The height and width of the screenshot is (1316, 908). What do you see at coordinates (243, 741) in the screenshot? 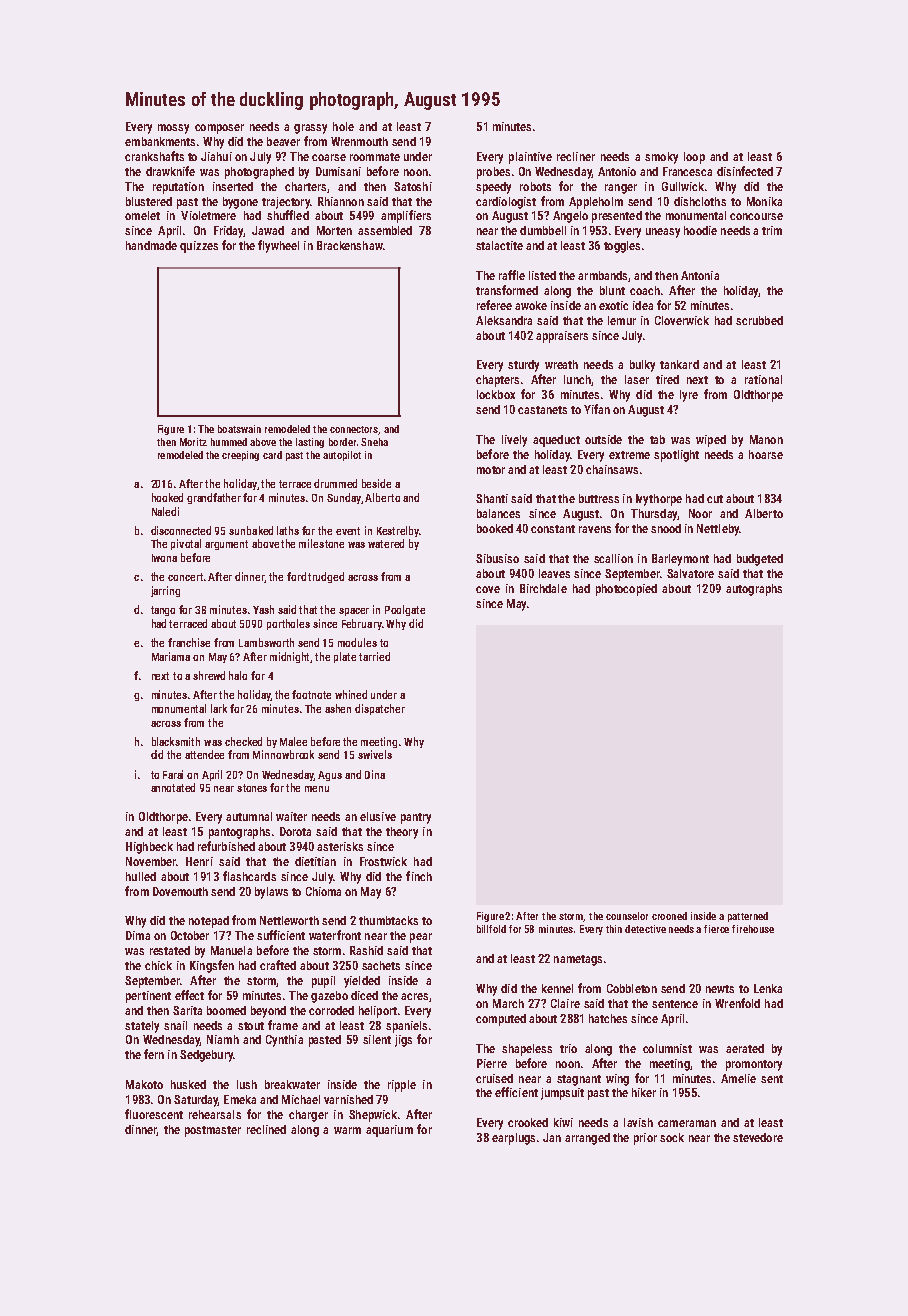
I see `checked` at bounding box center [243, 741].
